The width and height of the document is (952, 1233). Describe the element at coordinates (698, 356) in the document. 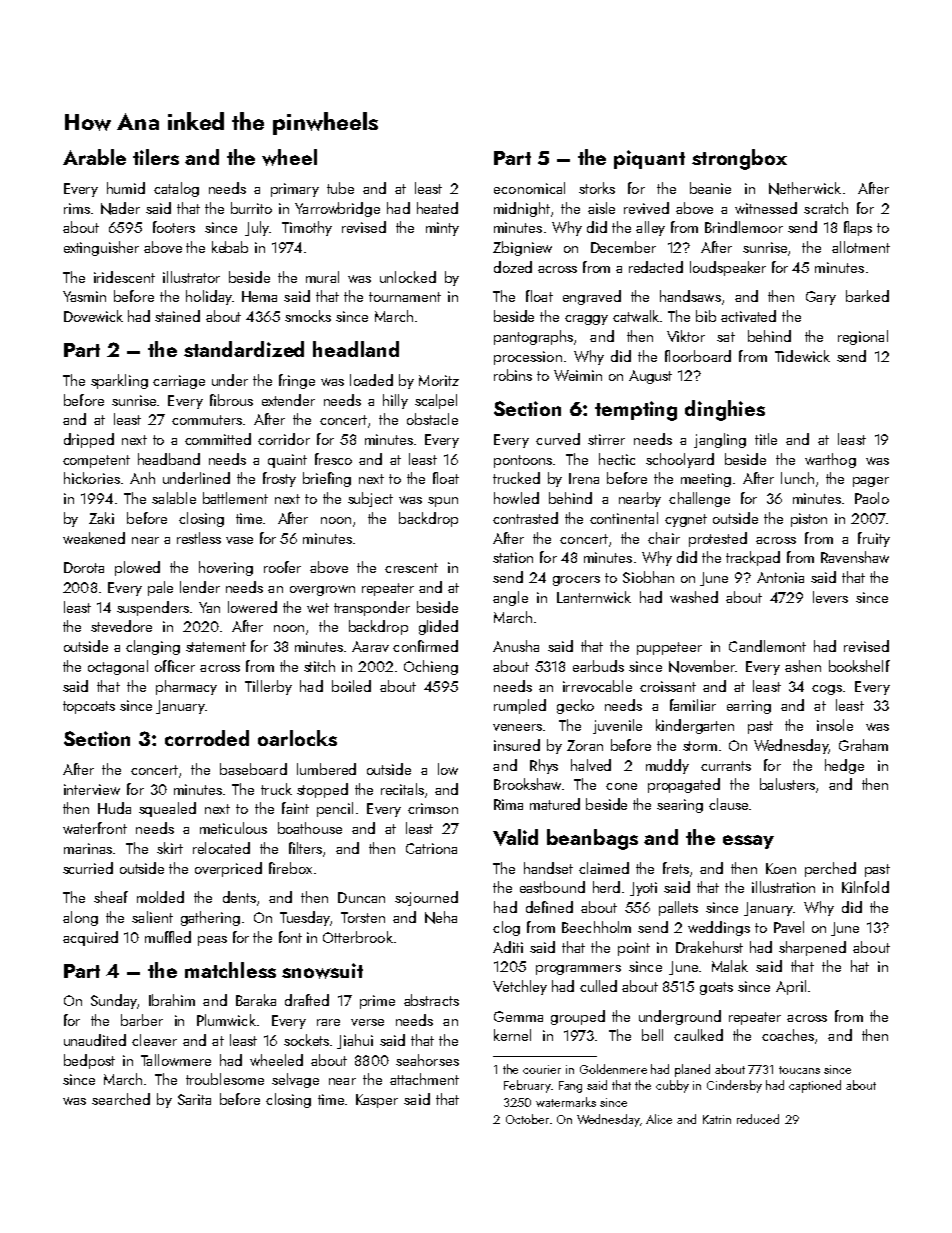

I see `floorboard` at that location.
